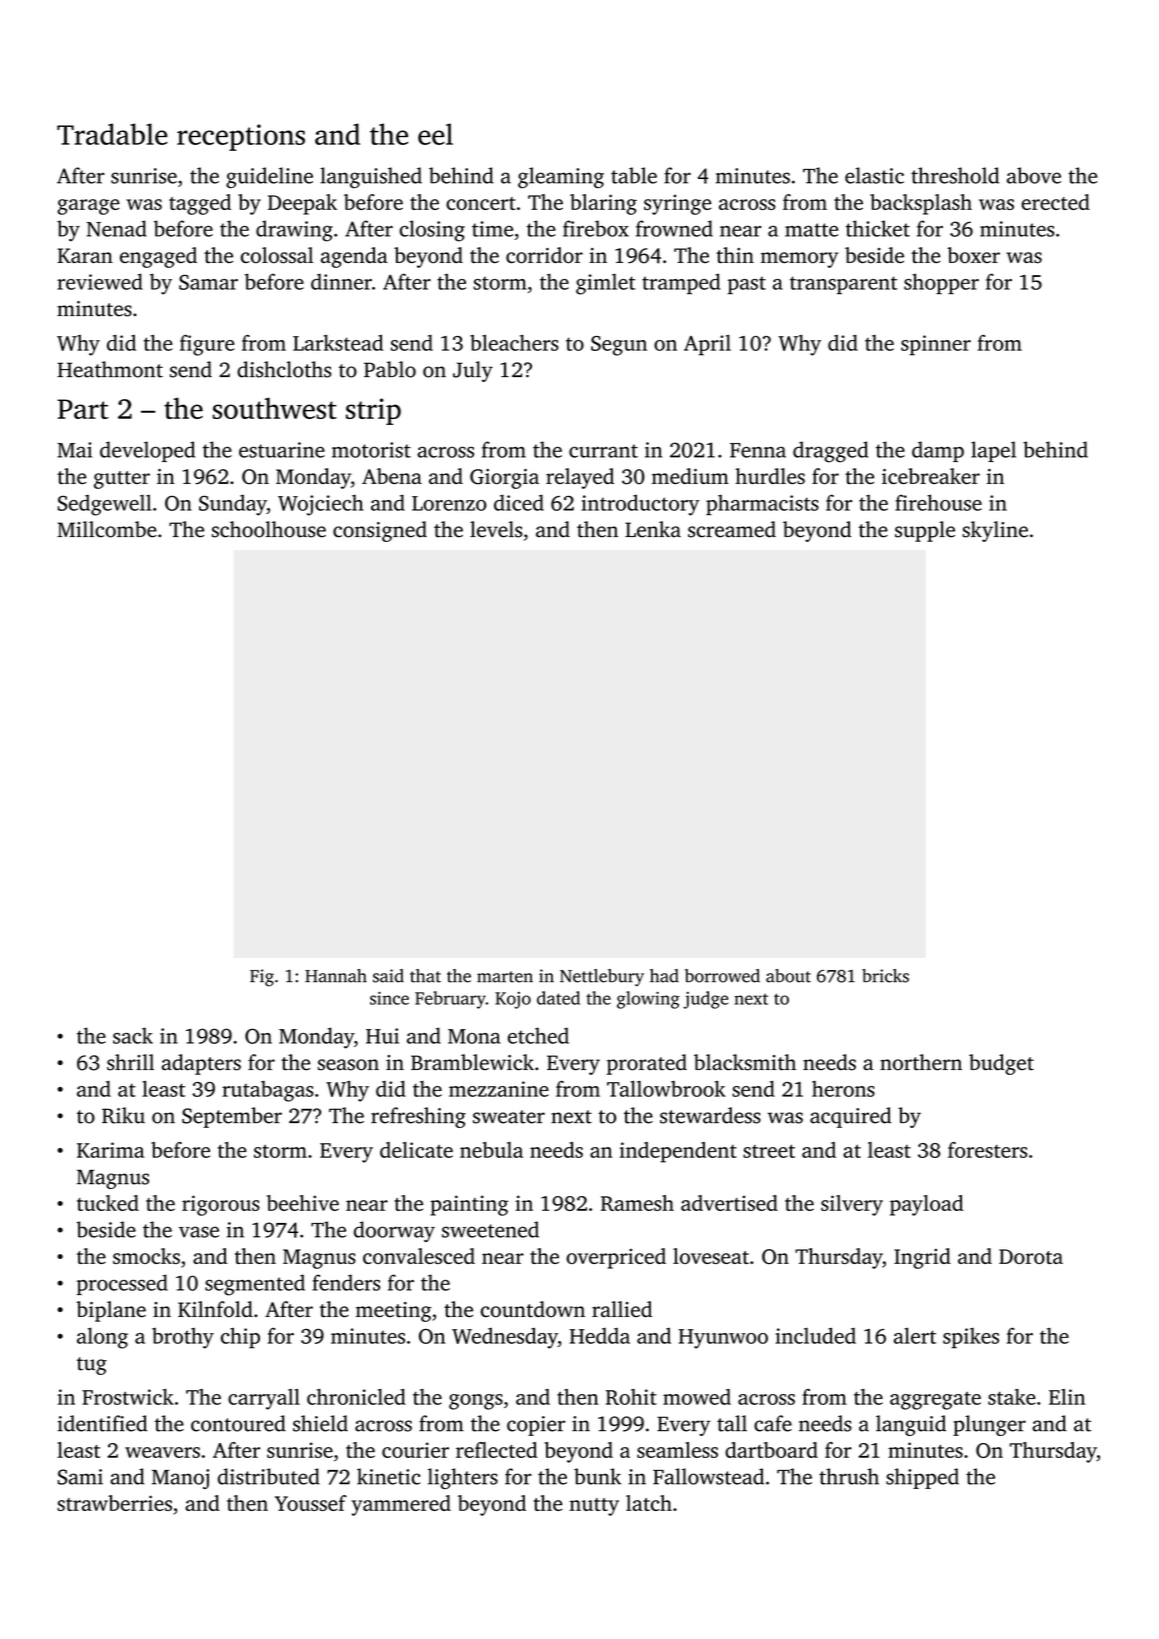 Image resolution: width=1159 pixels, height=1639 pixels. I want to click on Nettlebury, so click(602, 977).
